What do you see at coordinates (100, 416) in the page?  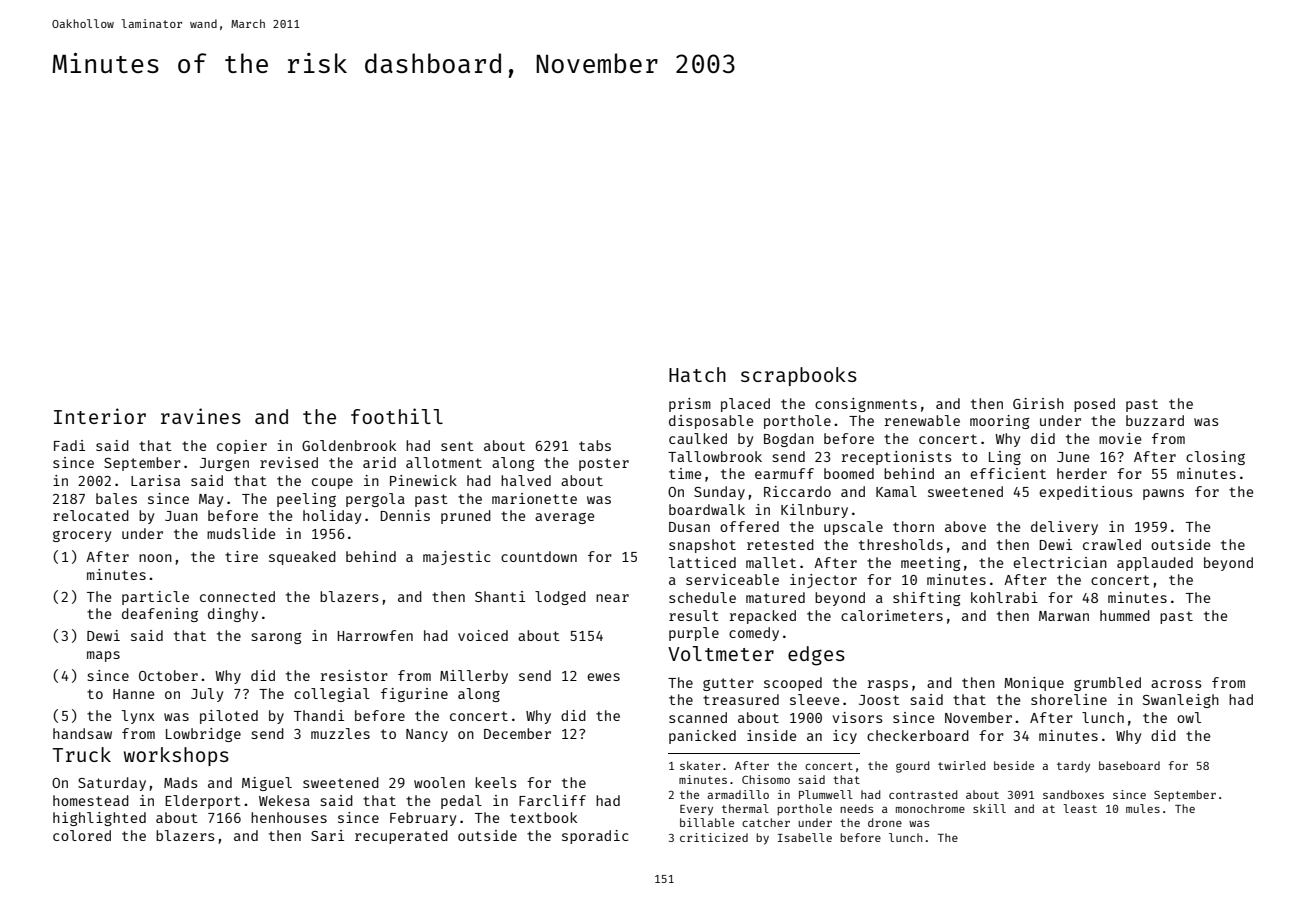 I see `Interior` at bounding box center [100, 416].
